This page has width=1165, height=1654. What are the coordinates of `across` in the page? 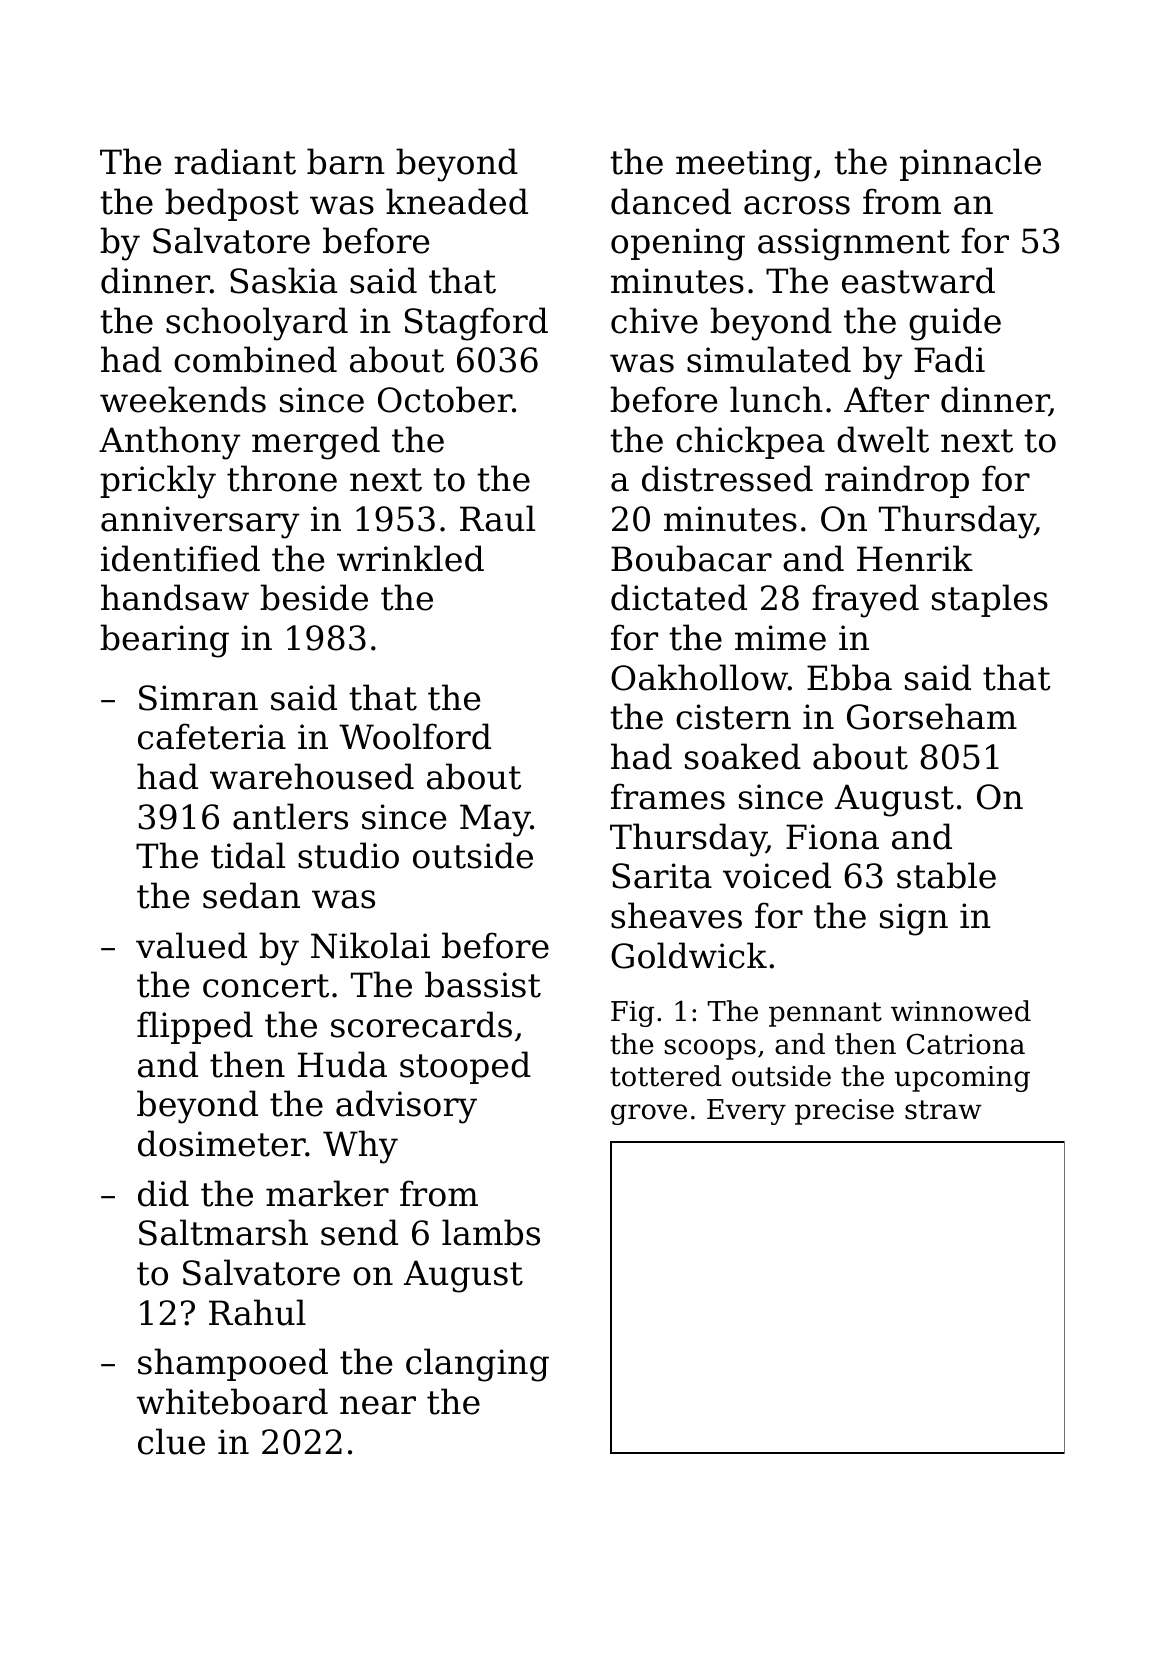 It's located at (797, 205).
